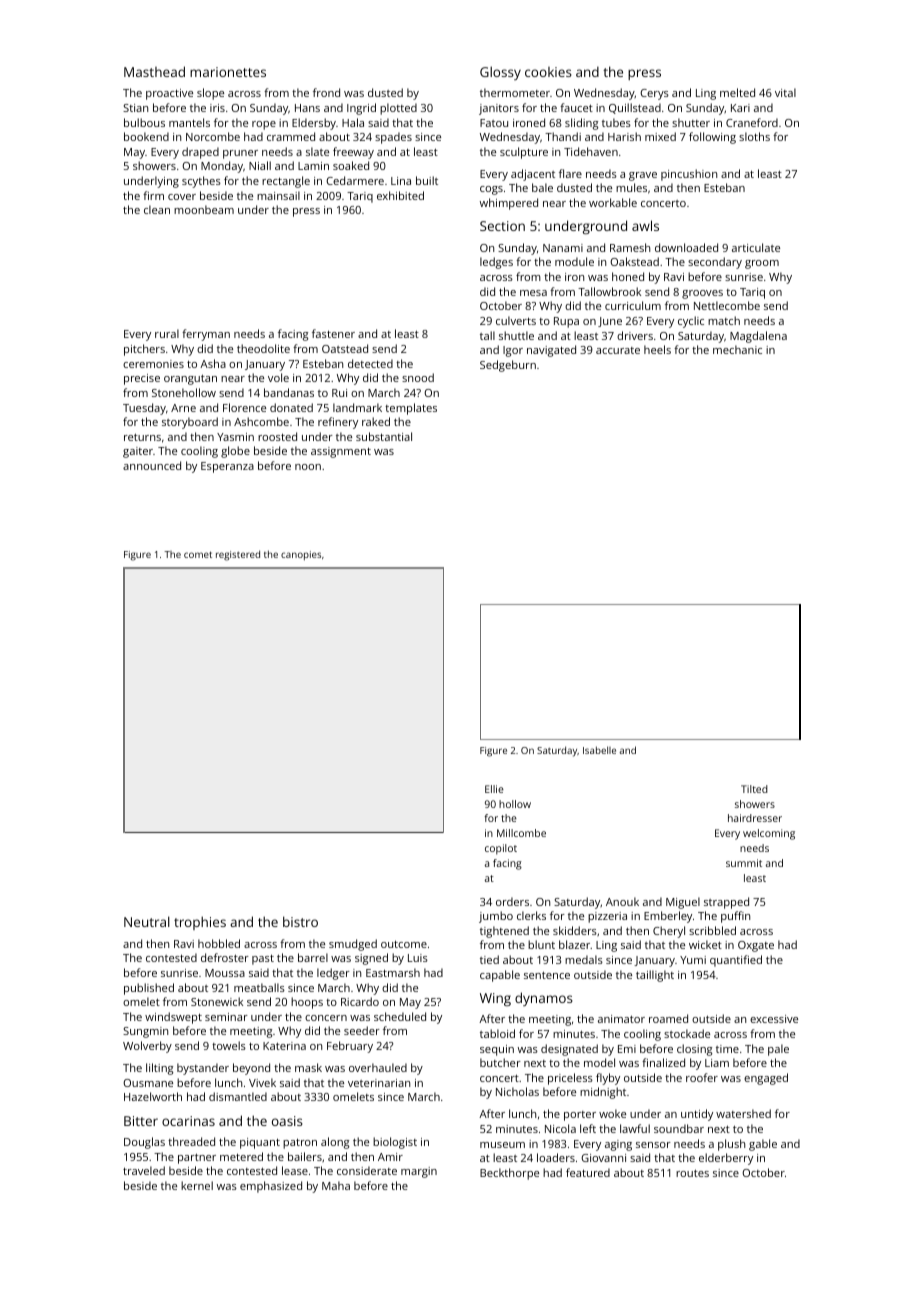 The width and height of the page is (924, 1308). Describe the element at coordinates (307, 108) in the page. I see `Hans` at that location.
